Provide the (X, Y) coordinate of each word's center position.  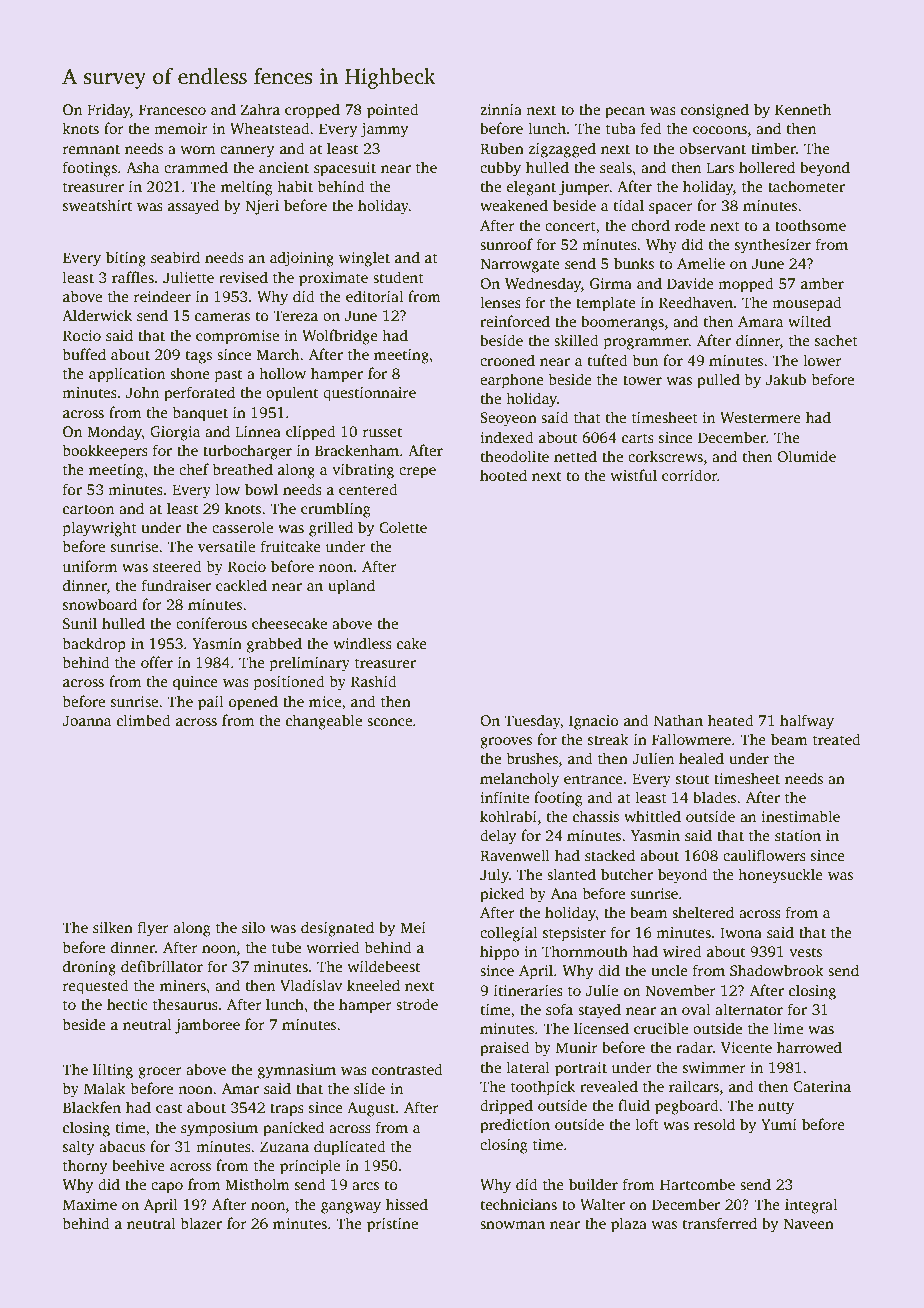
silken (113, 927)
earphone (512, 381)
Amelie (701, 263)
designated (337, 929)
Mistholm (257, 1184)
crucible (661, 1028)
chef (194, 469)
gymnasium (297, 1071)
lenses (500, 302)
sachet (836, 340)
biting (126, 259)
